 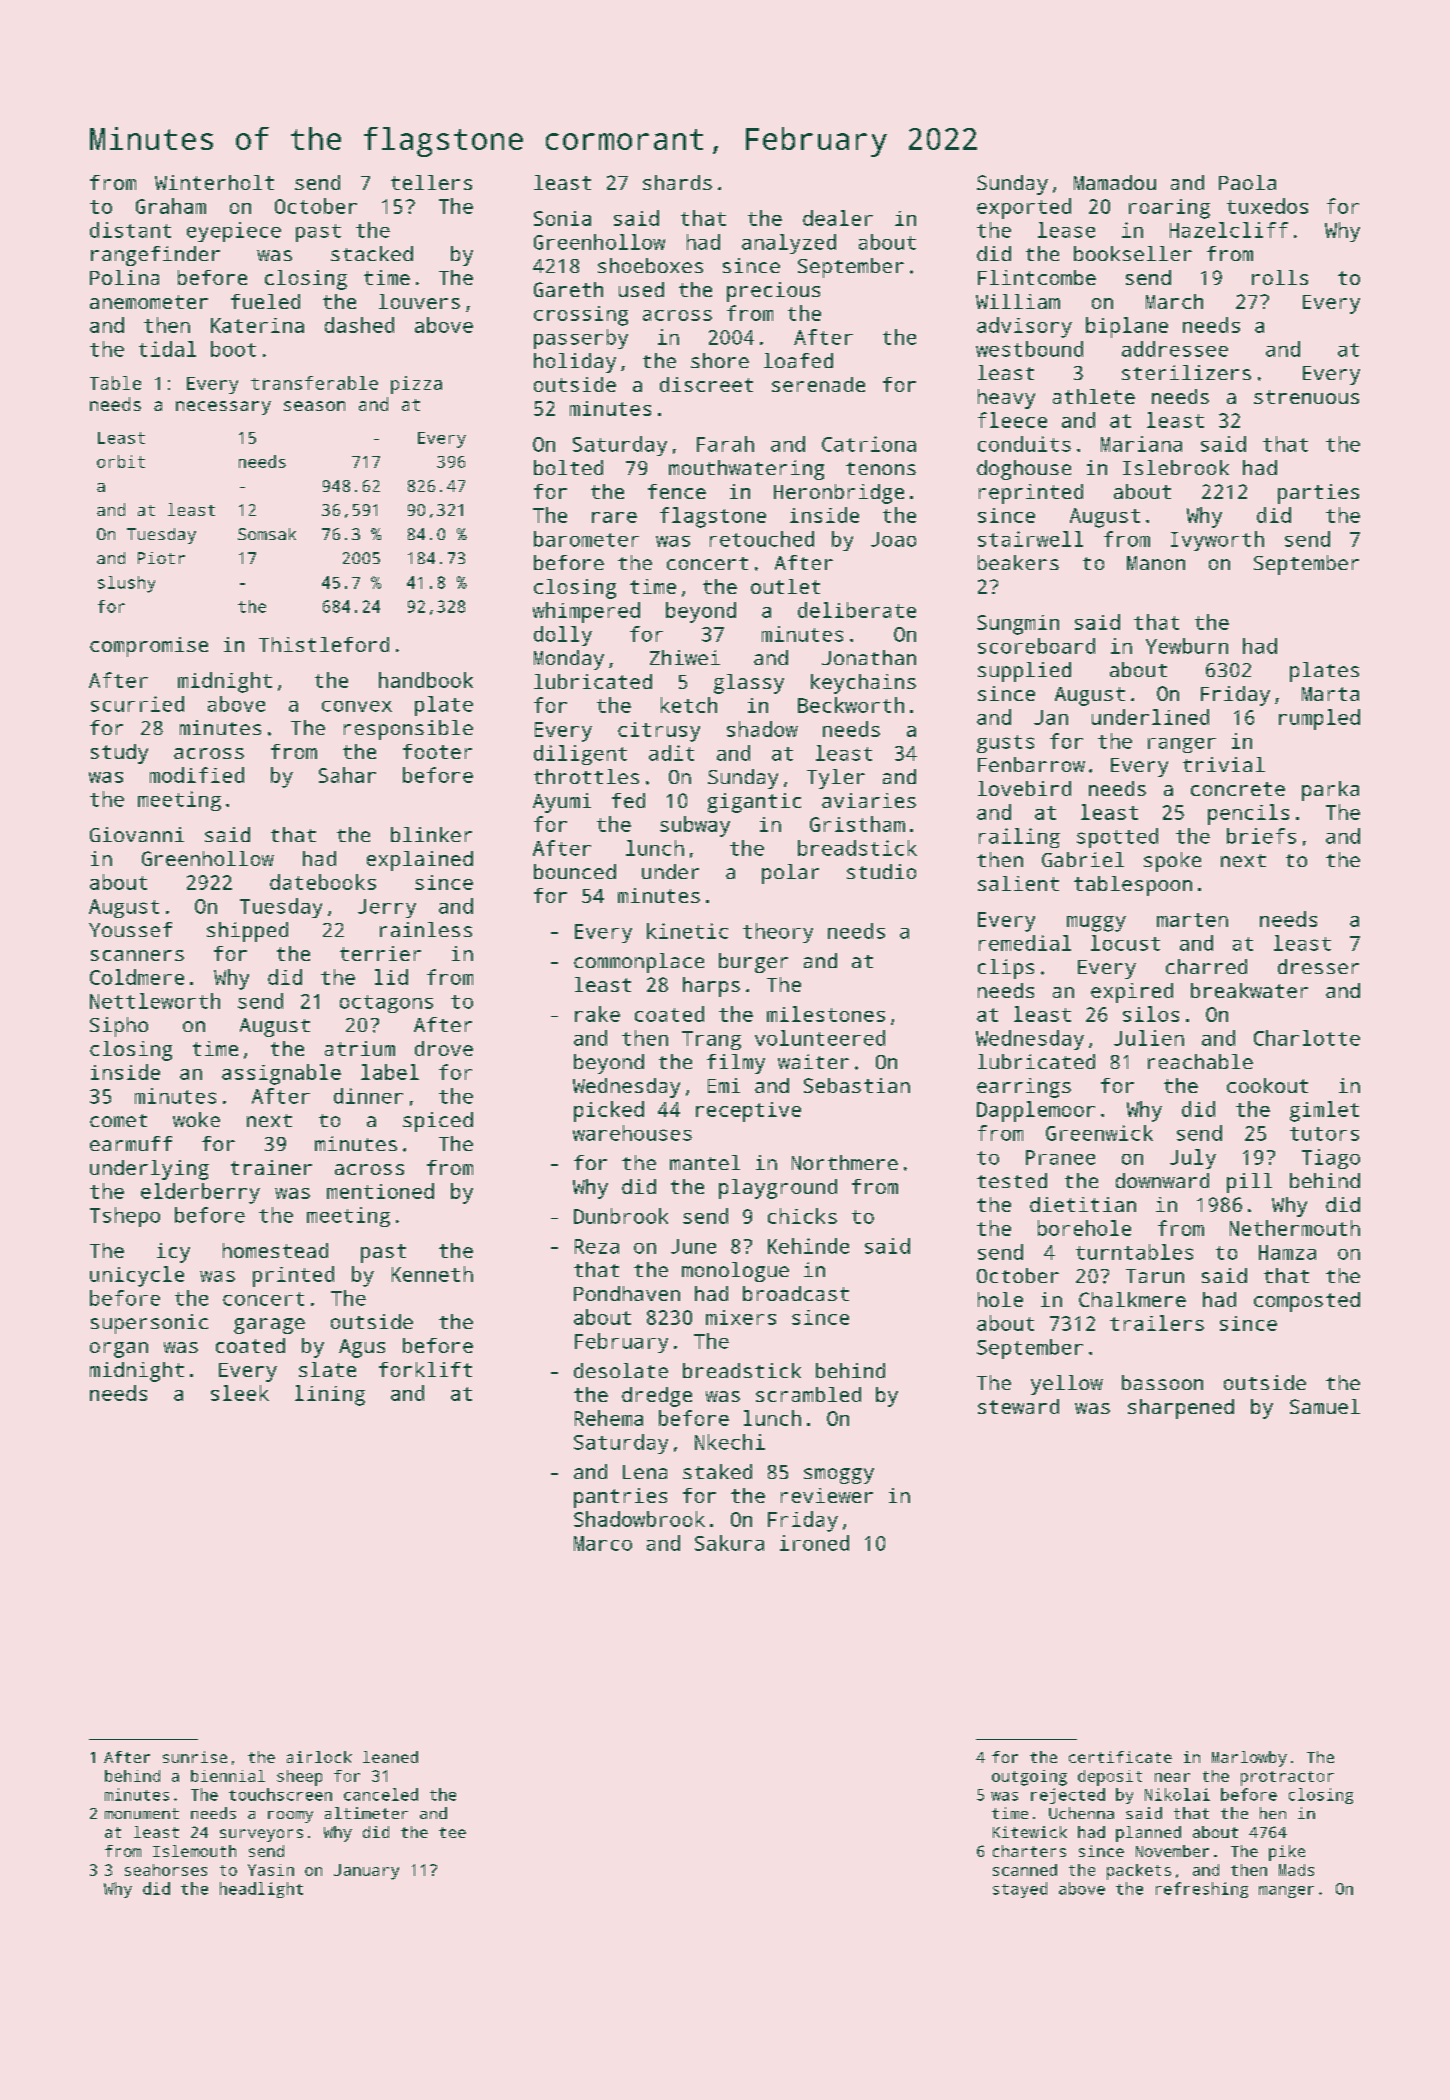 I want to click on shards, so click(x=677, y=182).
